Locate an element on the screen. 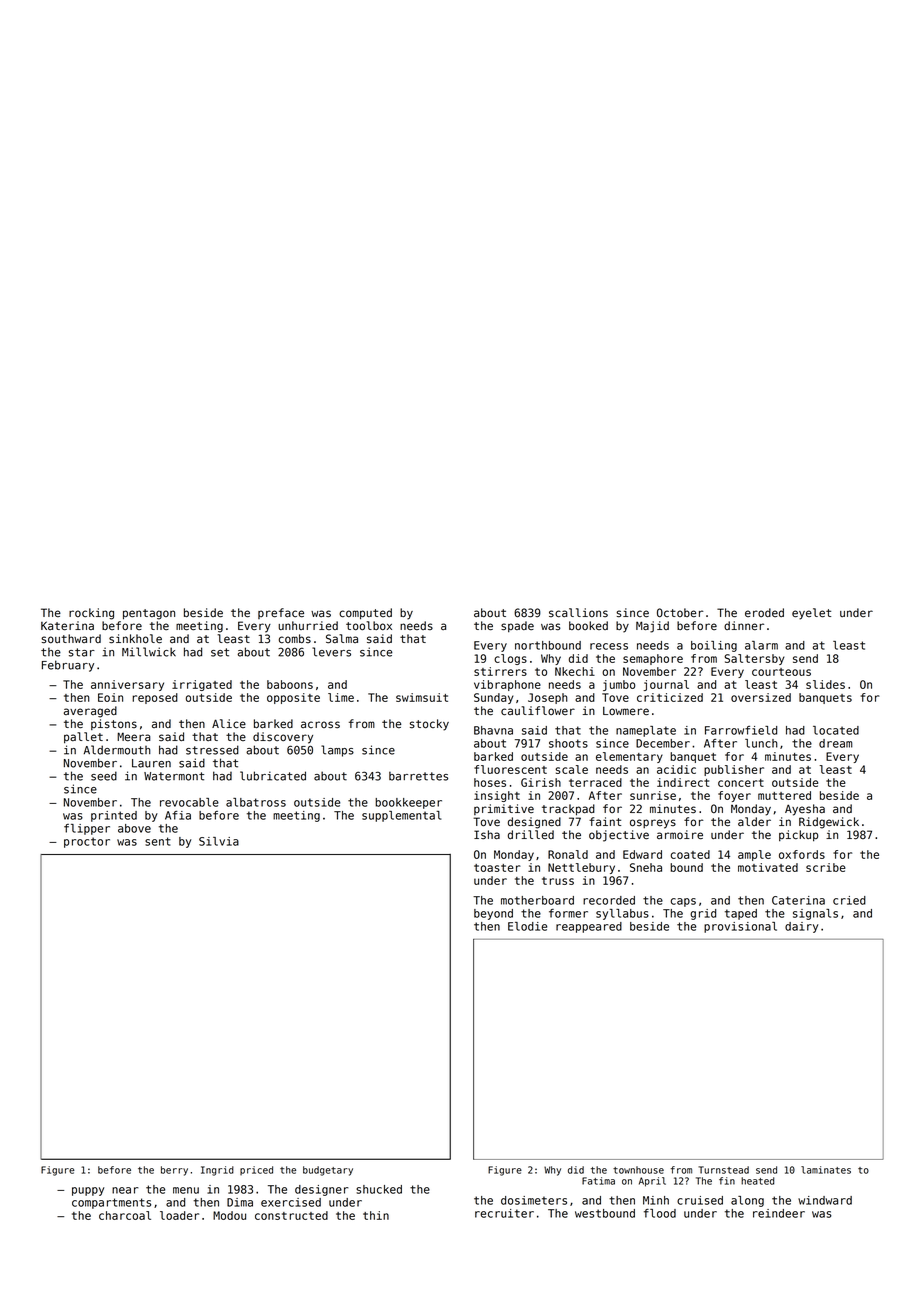 The width and height of the screenshot is (924, 1308). beyond is located at coordinates (493, 914).
